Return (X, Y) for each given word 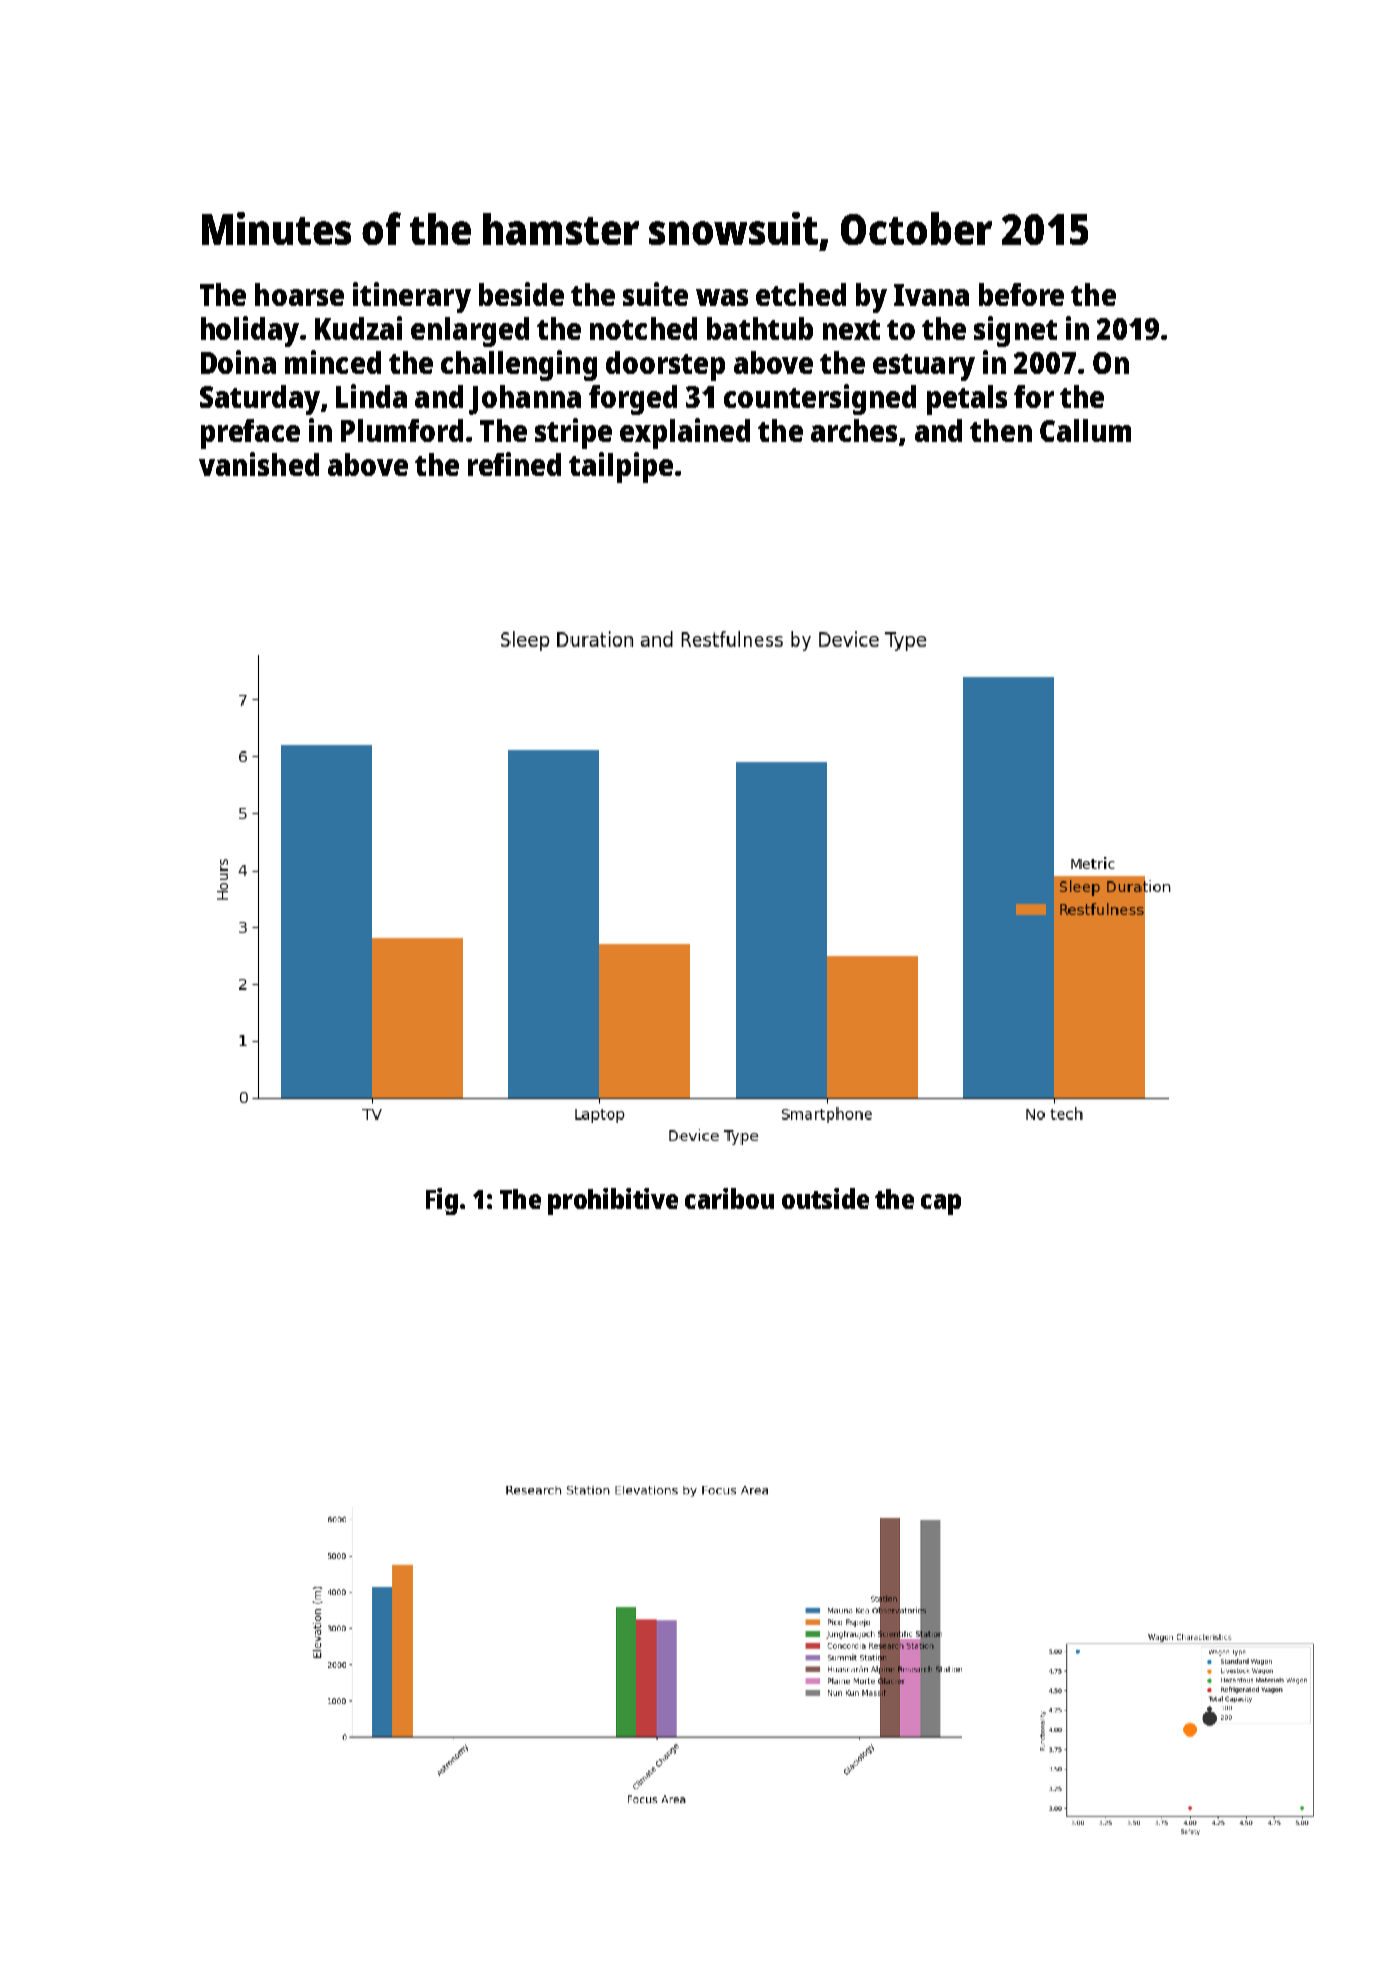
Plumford (402, 430)
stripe (573, 433)
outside (825, 1198)
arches (854, 430)
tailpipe (621, 467)
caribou (729, 1198)
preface (250, 434)
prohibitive (613, 1201)
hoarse (299, 294)
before (1021, 294)
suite (655, 294)
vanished (259, 464)
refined (514, 464)
